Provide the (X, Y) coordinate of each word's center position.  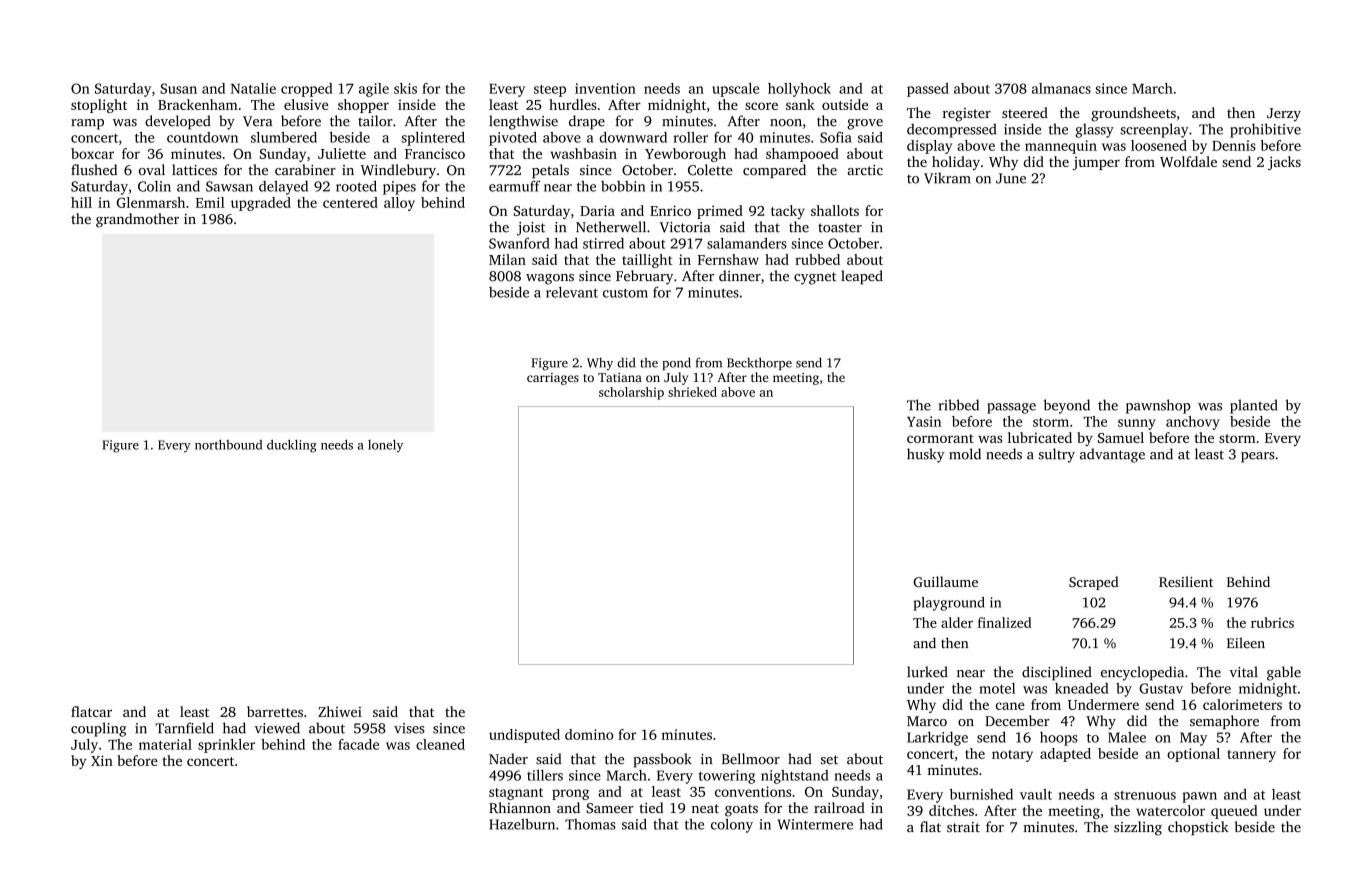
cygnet (815, 278)
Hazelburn (522, 824)
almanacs (1061, 88)
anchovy (1193, 423)
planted (1253, 406)
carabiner (305, 170)
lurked (927, 672)
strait (963, 827)
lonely (385, 446)
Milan (507, 259)
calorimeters (1242, 704)
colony (732, 825)
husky (926, 455)
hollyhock (799, 90)
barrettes (275, 711)
